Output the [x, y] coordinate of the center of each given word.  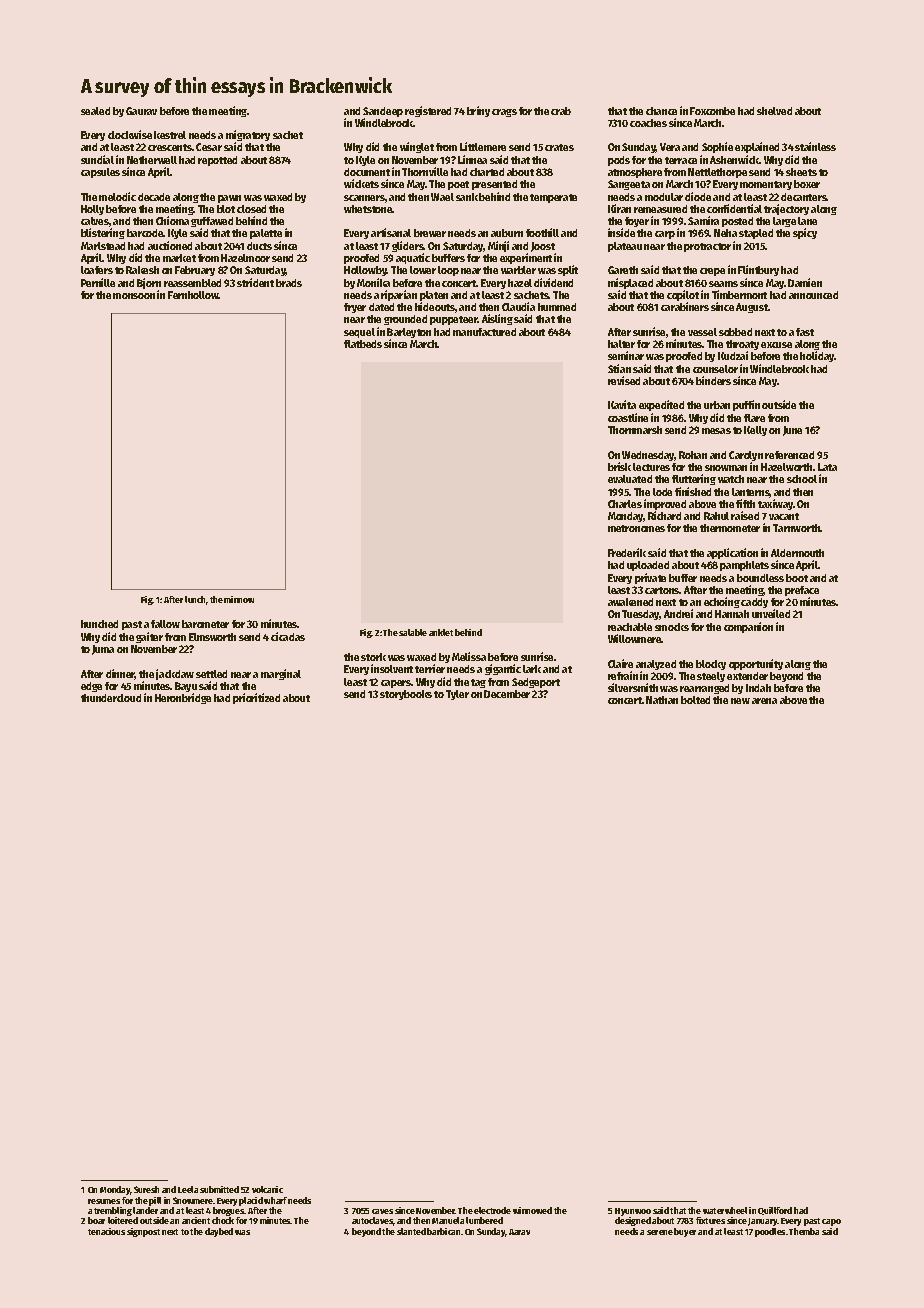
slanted [411, 1231]
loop [448, 271]
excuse [776, 345]
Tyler [457, 695]
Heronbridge [183, 698]
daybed [219, 1232]
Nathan [662, 700]
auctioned [170, 245]
